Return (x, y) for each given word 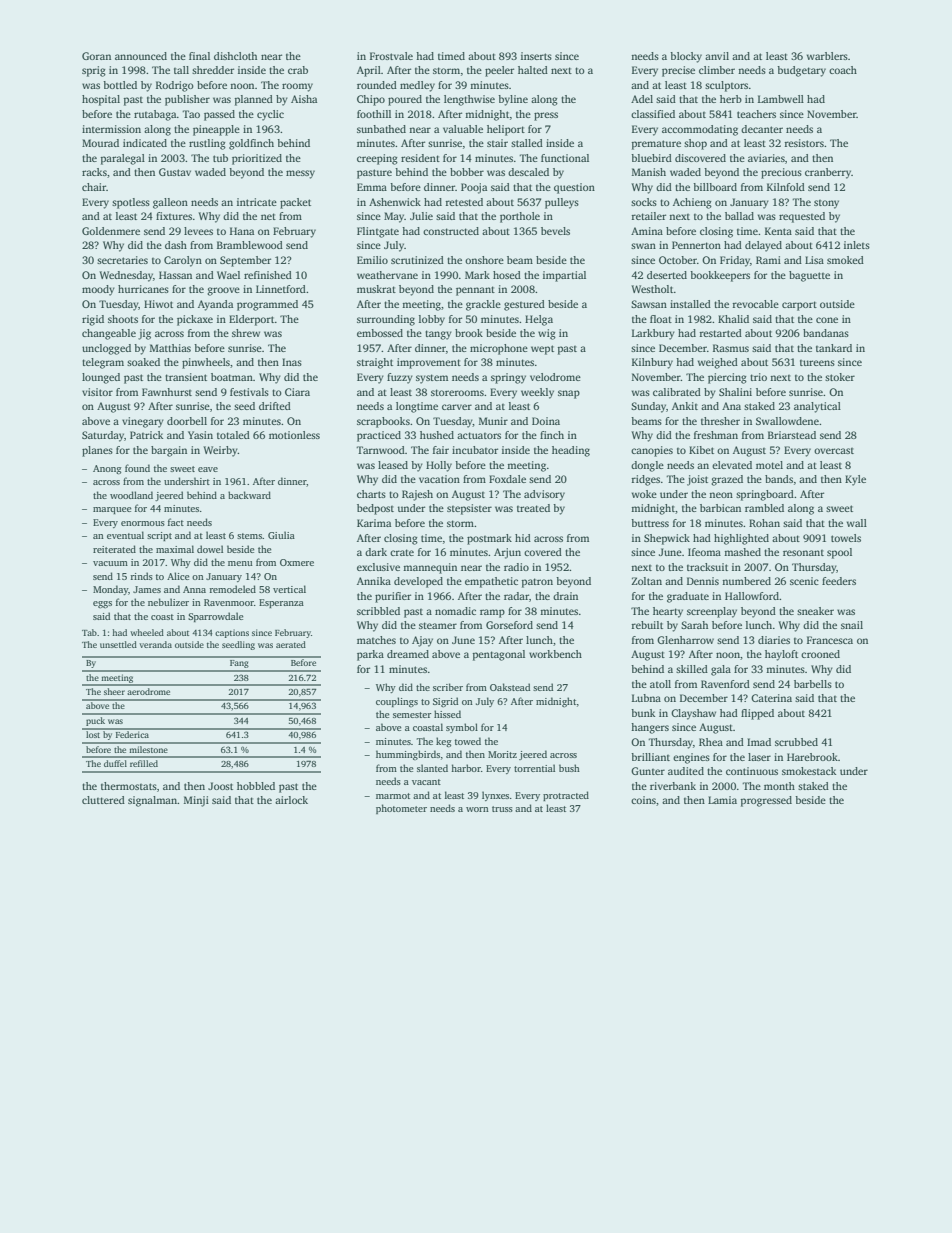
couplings (397, 702)
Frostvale (391, 56)
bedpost (375, 509)
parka (370, 655)
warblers (827, 56)
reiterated (114, 549)
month (779, 786)
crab (298, 70)
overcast (834, 451)
